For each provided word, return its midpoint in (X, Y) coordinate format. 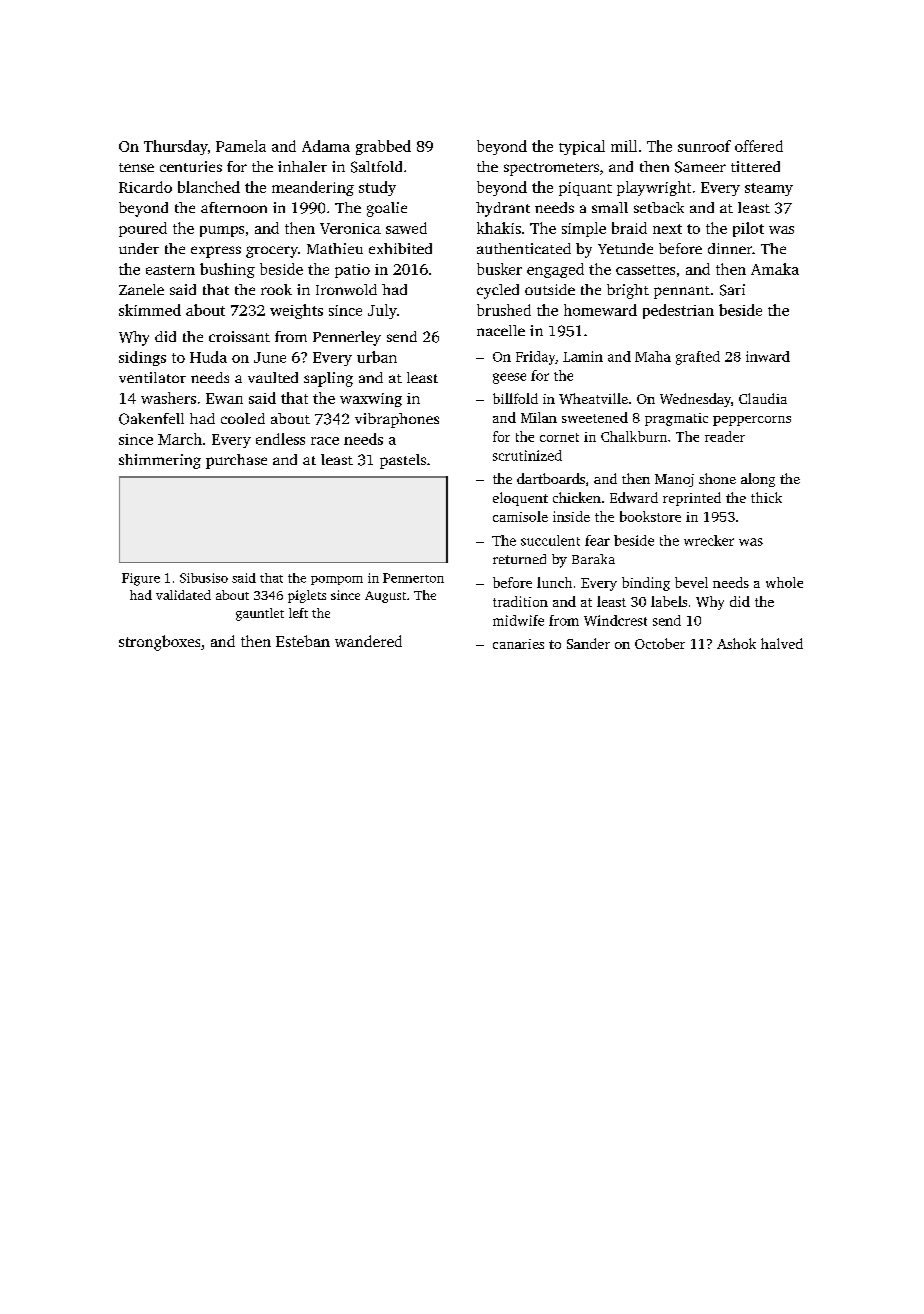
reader (725, 436)
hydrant (503, 209)
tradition (520, 601)
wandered (368, 641)
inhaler (302, 166)
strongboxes (159, 643)
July (382, 311)
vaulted (273, 377)
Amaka (775, 269)
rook (276, 289)
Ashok (736, 643)
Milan (539, 417)
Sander (588, 643)
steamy (769, 189)
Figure (141, 579)
